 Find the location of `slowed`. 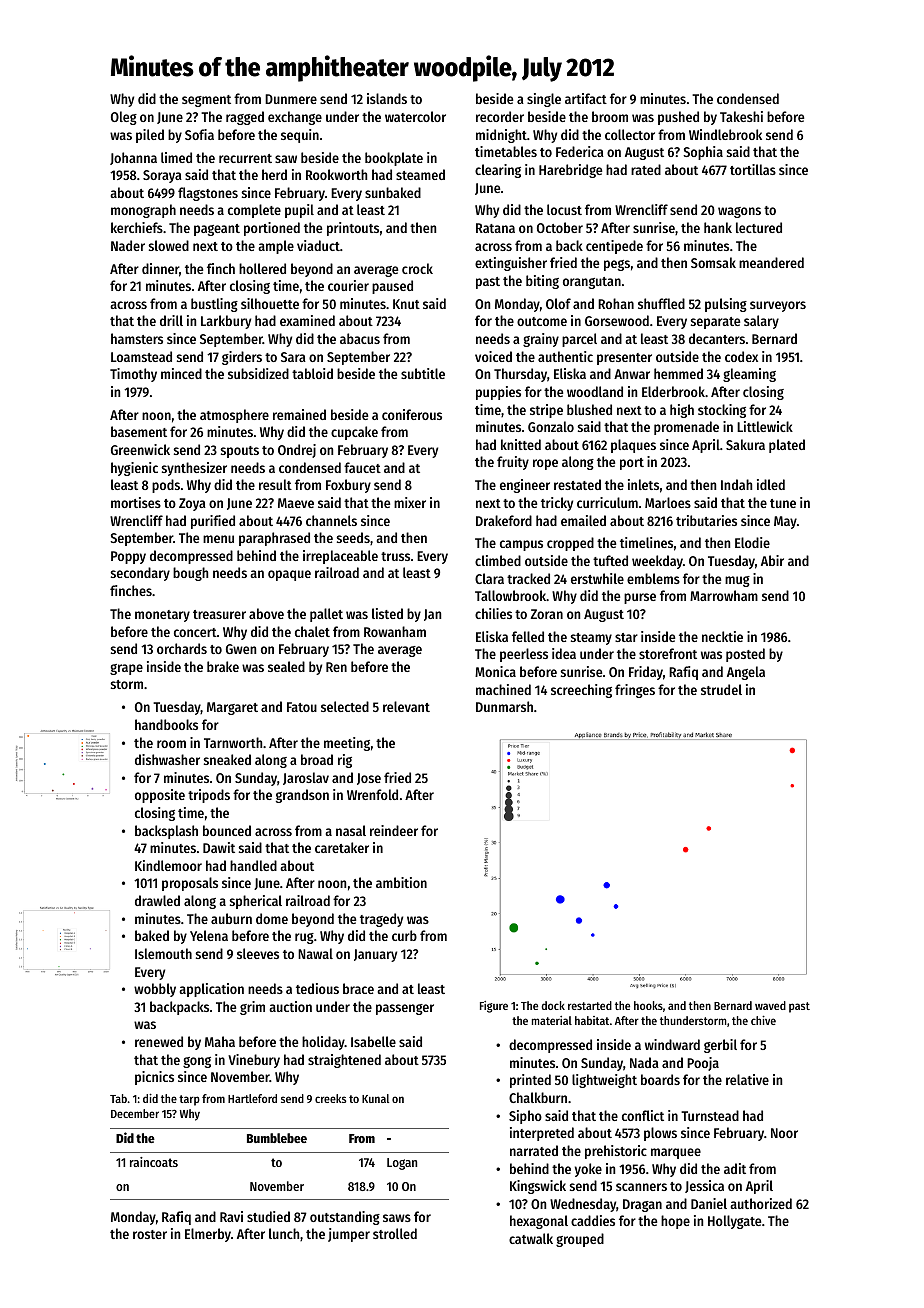

slowed is located at coordinates (169, 245).
